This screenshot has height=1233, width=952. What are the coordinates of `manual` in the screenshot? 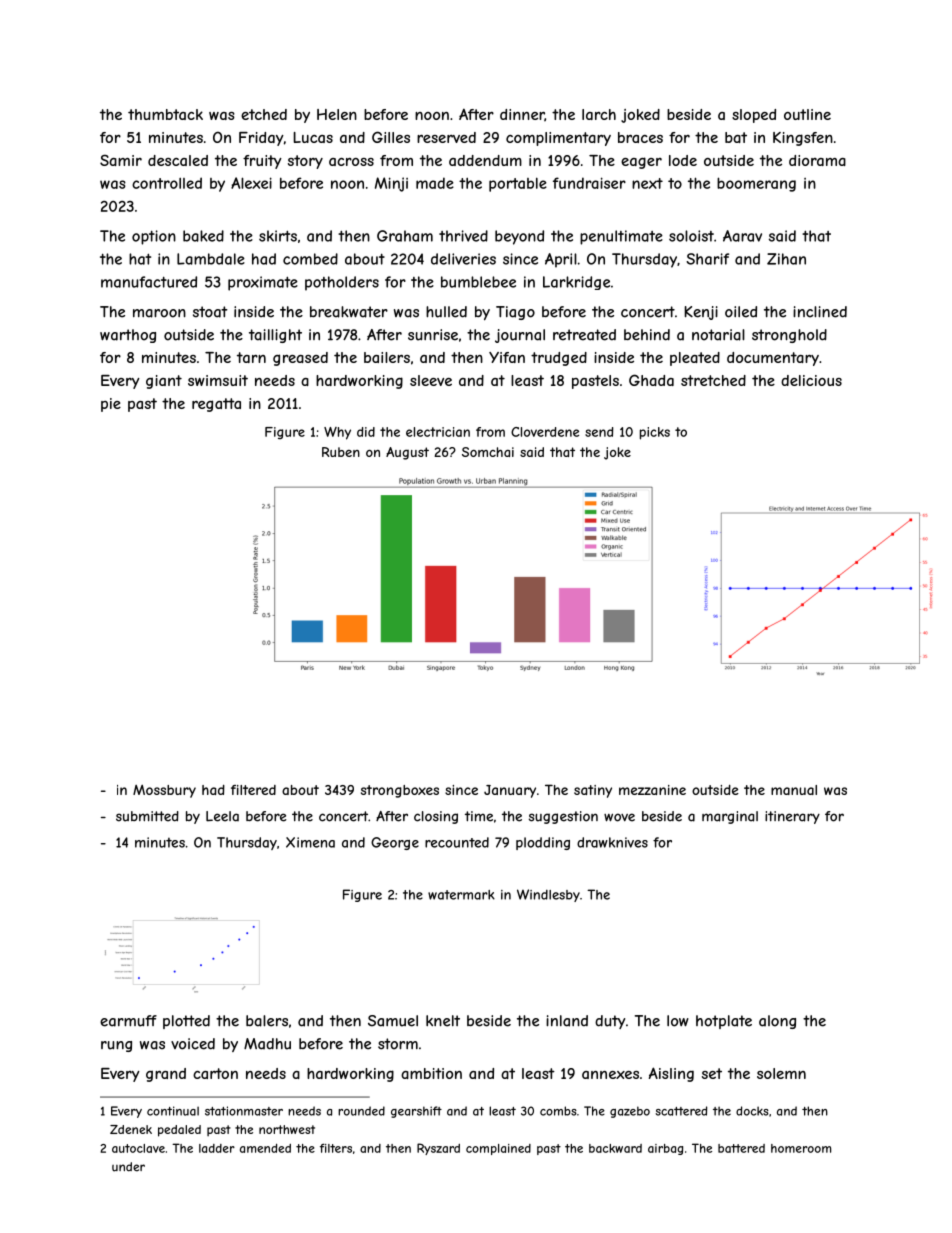 It's located at (794, 790).
